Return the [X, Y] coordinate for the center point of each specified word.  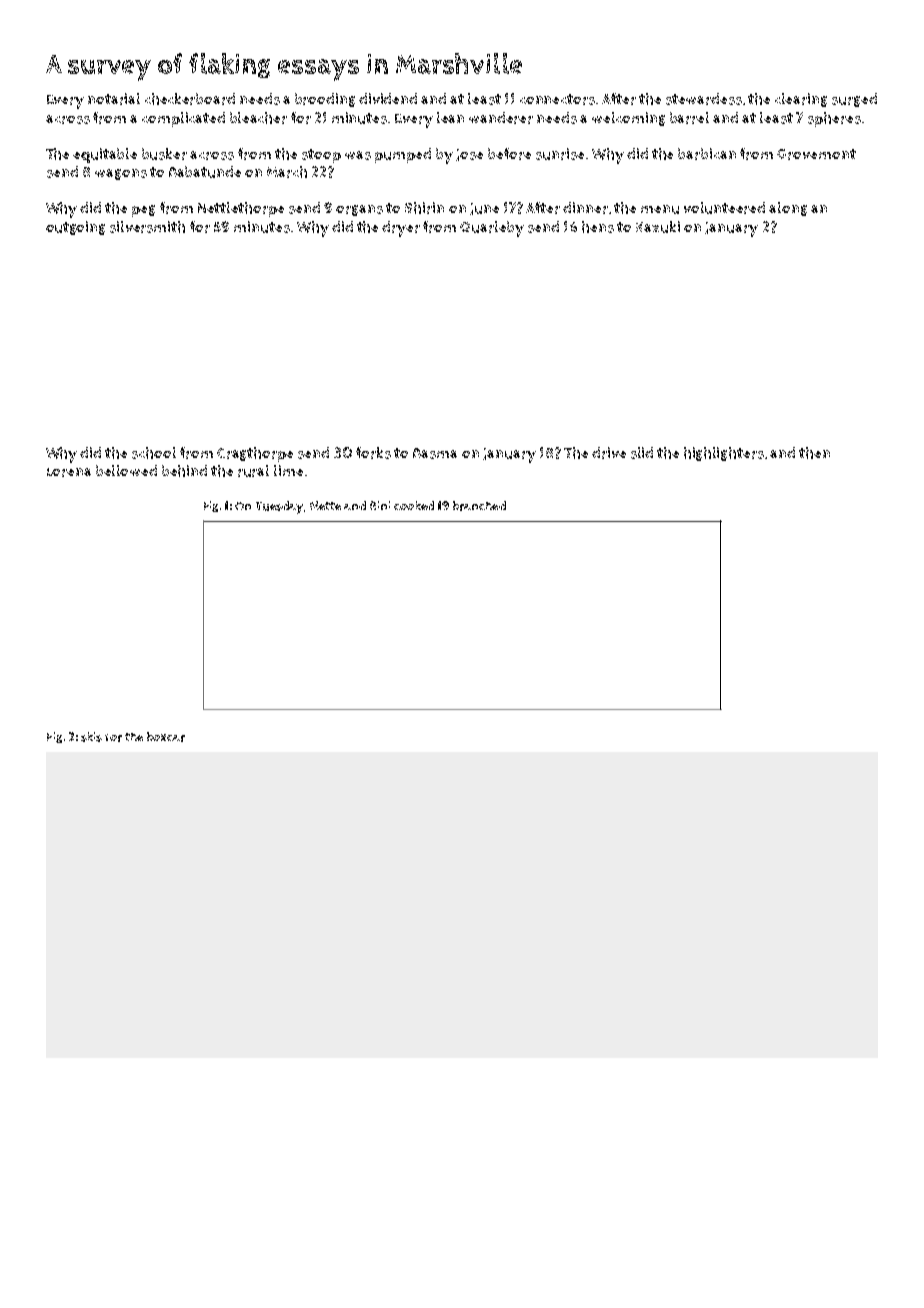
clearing [801, 100]
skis [91, 737]
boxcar [166, 737]
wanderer [501, 118]
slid [642, 453]
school [154, 453]
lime [288, 470]
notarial [114, 99]
